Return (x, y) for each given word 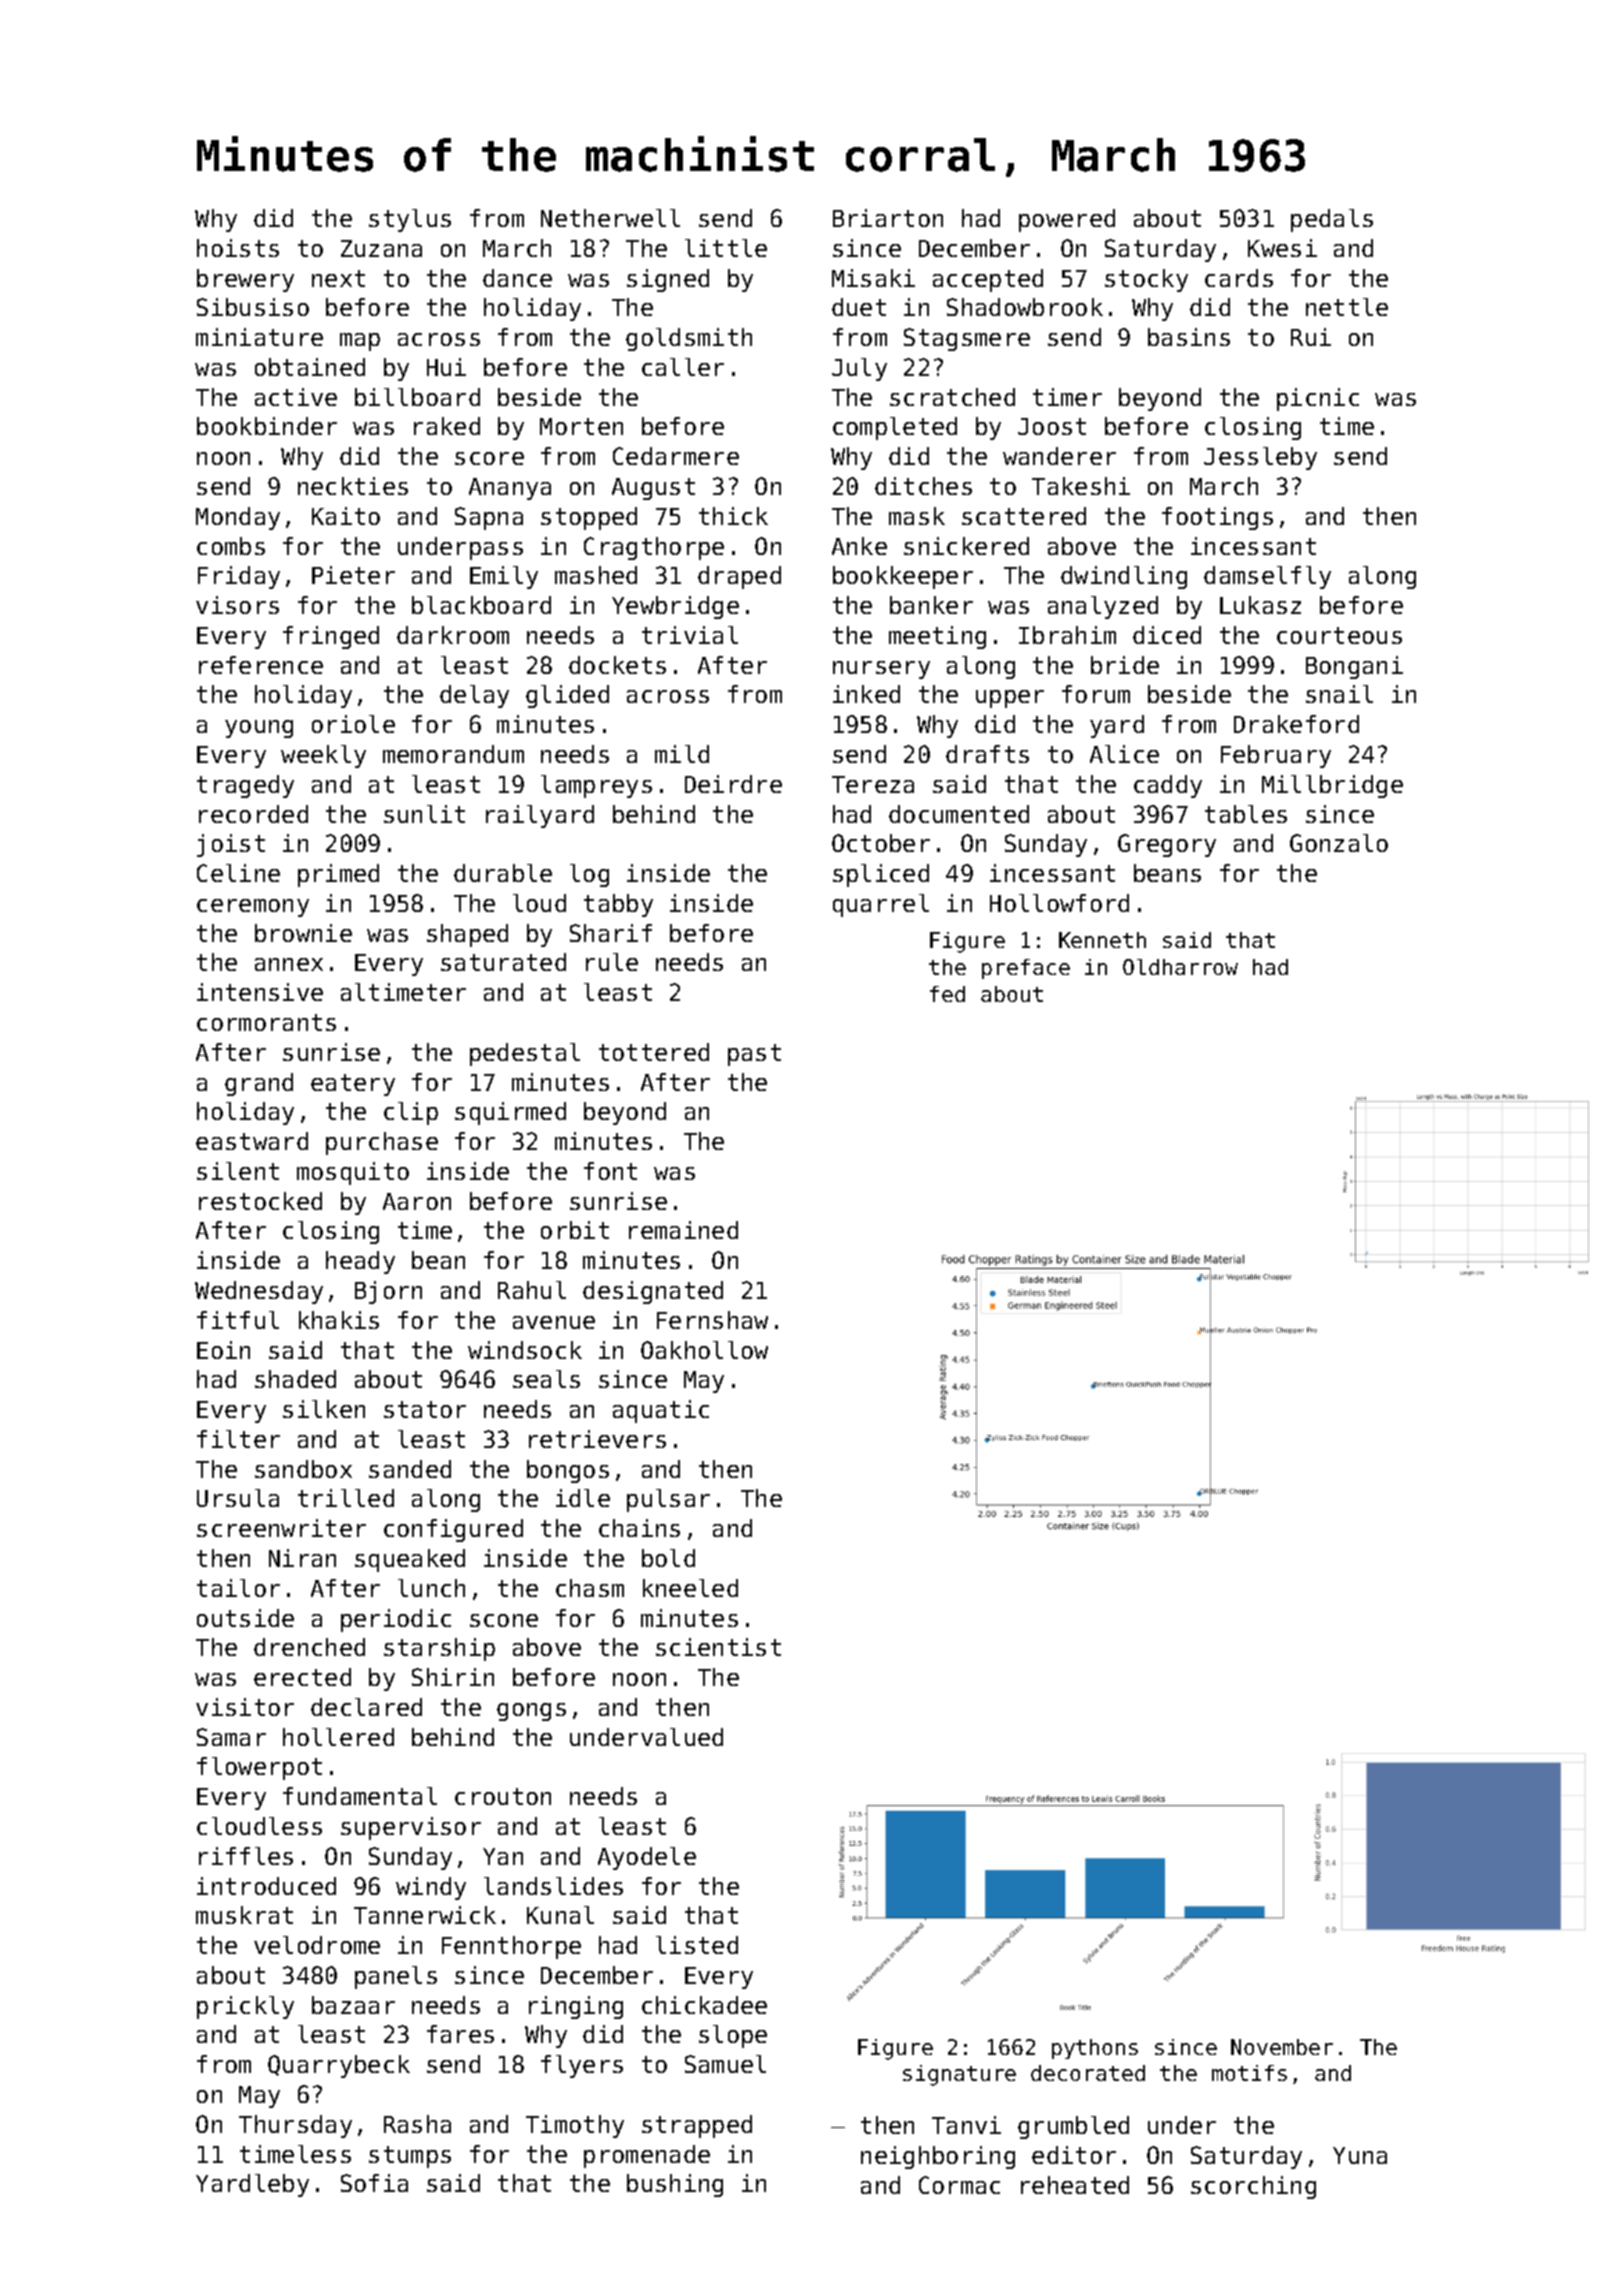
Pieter (353, 575)
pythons (1095, 2049)
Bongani (1354, 667)
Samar (231, 1737)
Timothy (575, 2126)
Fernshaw (712, 1320)
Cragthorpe (654, 548)
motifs (1249, 2073)
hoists (238, 248)
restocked (260, 1201)
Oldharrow (1180, 967)
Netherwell (610, 218)
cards (1239, 278)
